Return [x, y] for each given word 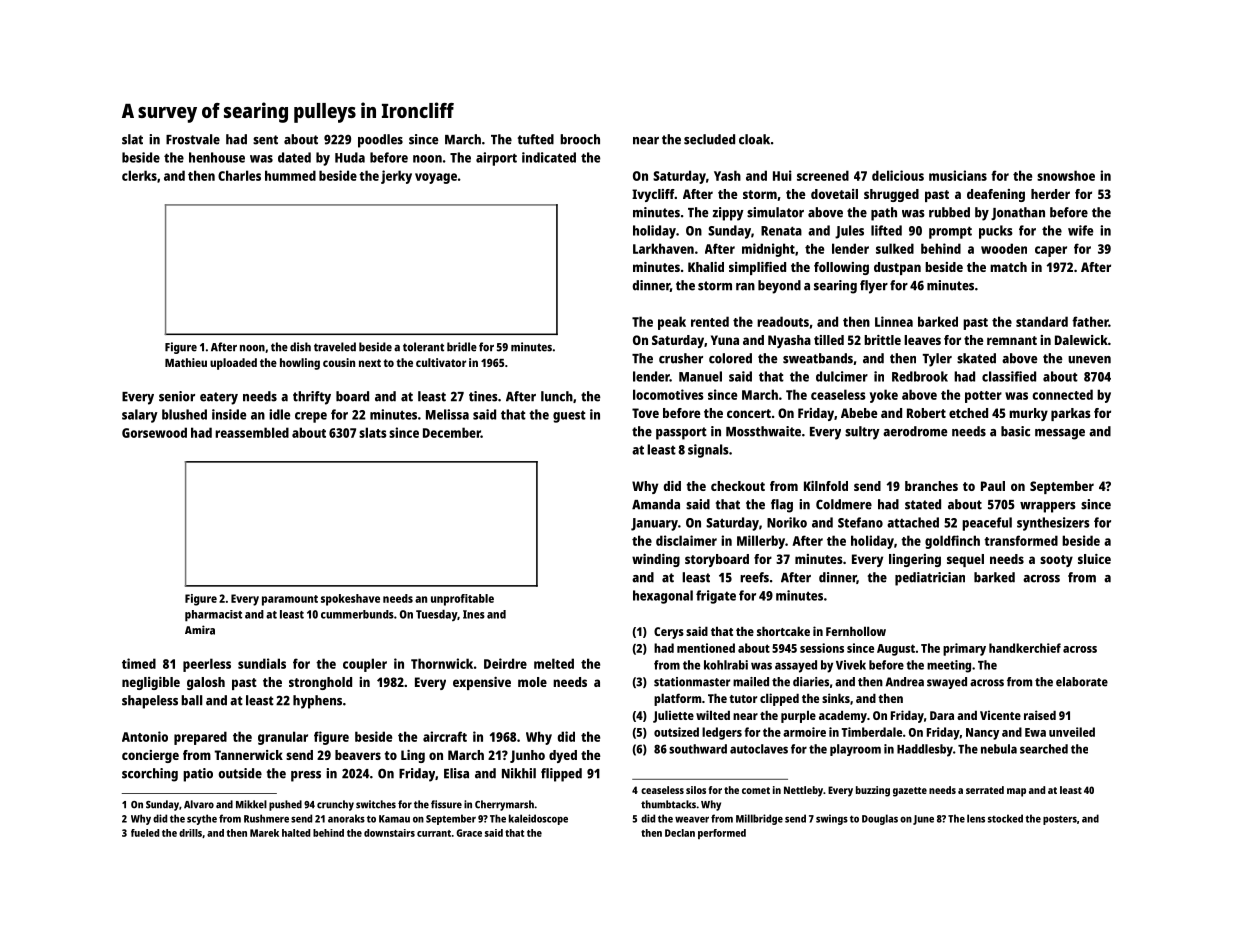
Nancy [982, 734]
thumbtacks [668, 804]
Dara [942, 715]
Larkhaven [663, 248]
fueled [145, 833]
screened [823, 175]
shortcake [783, 631]
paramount [290, 600]
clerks [139, 175]
